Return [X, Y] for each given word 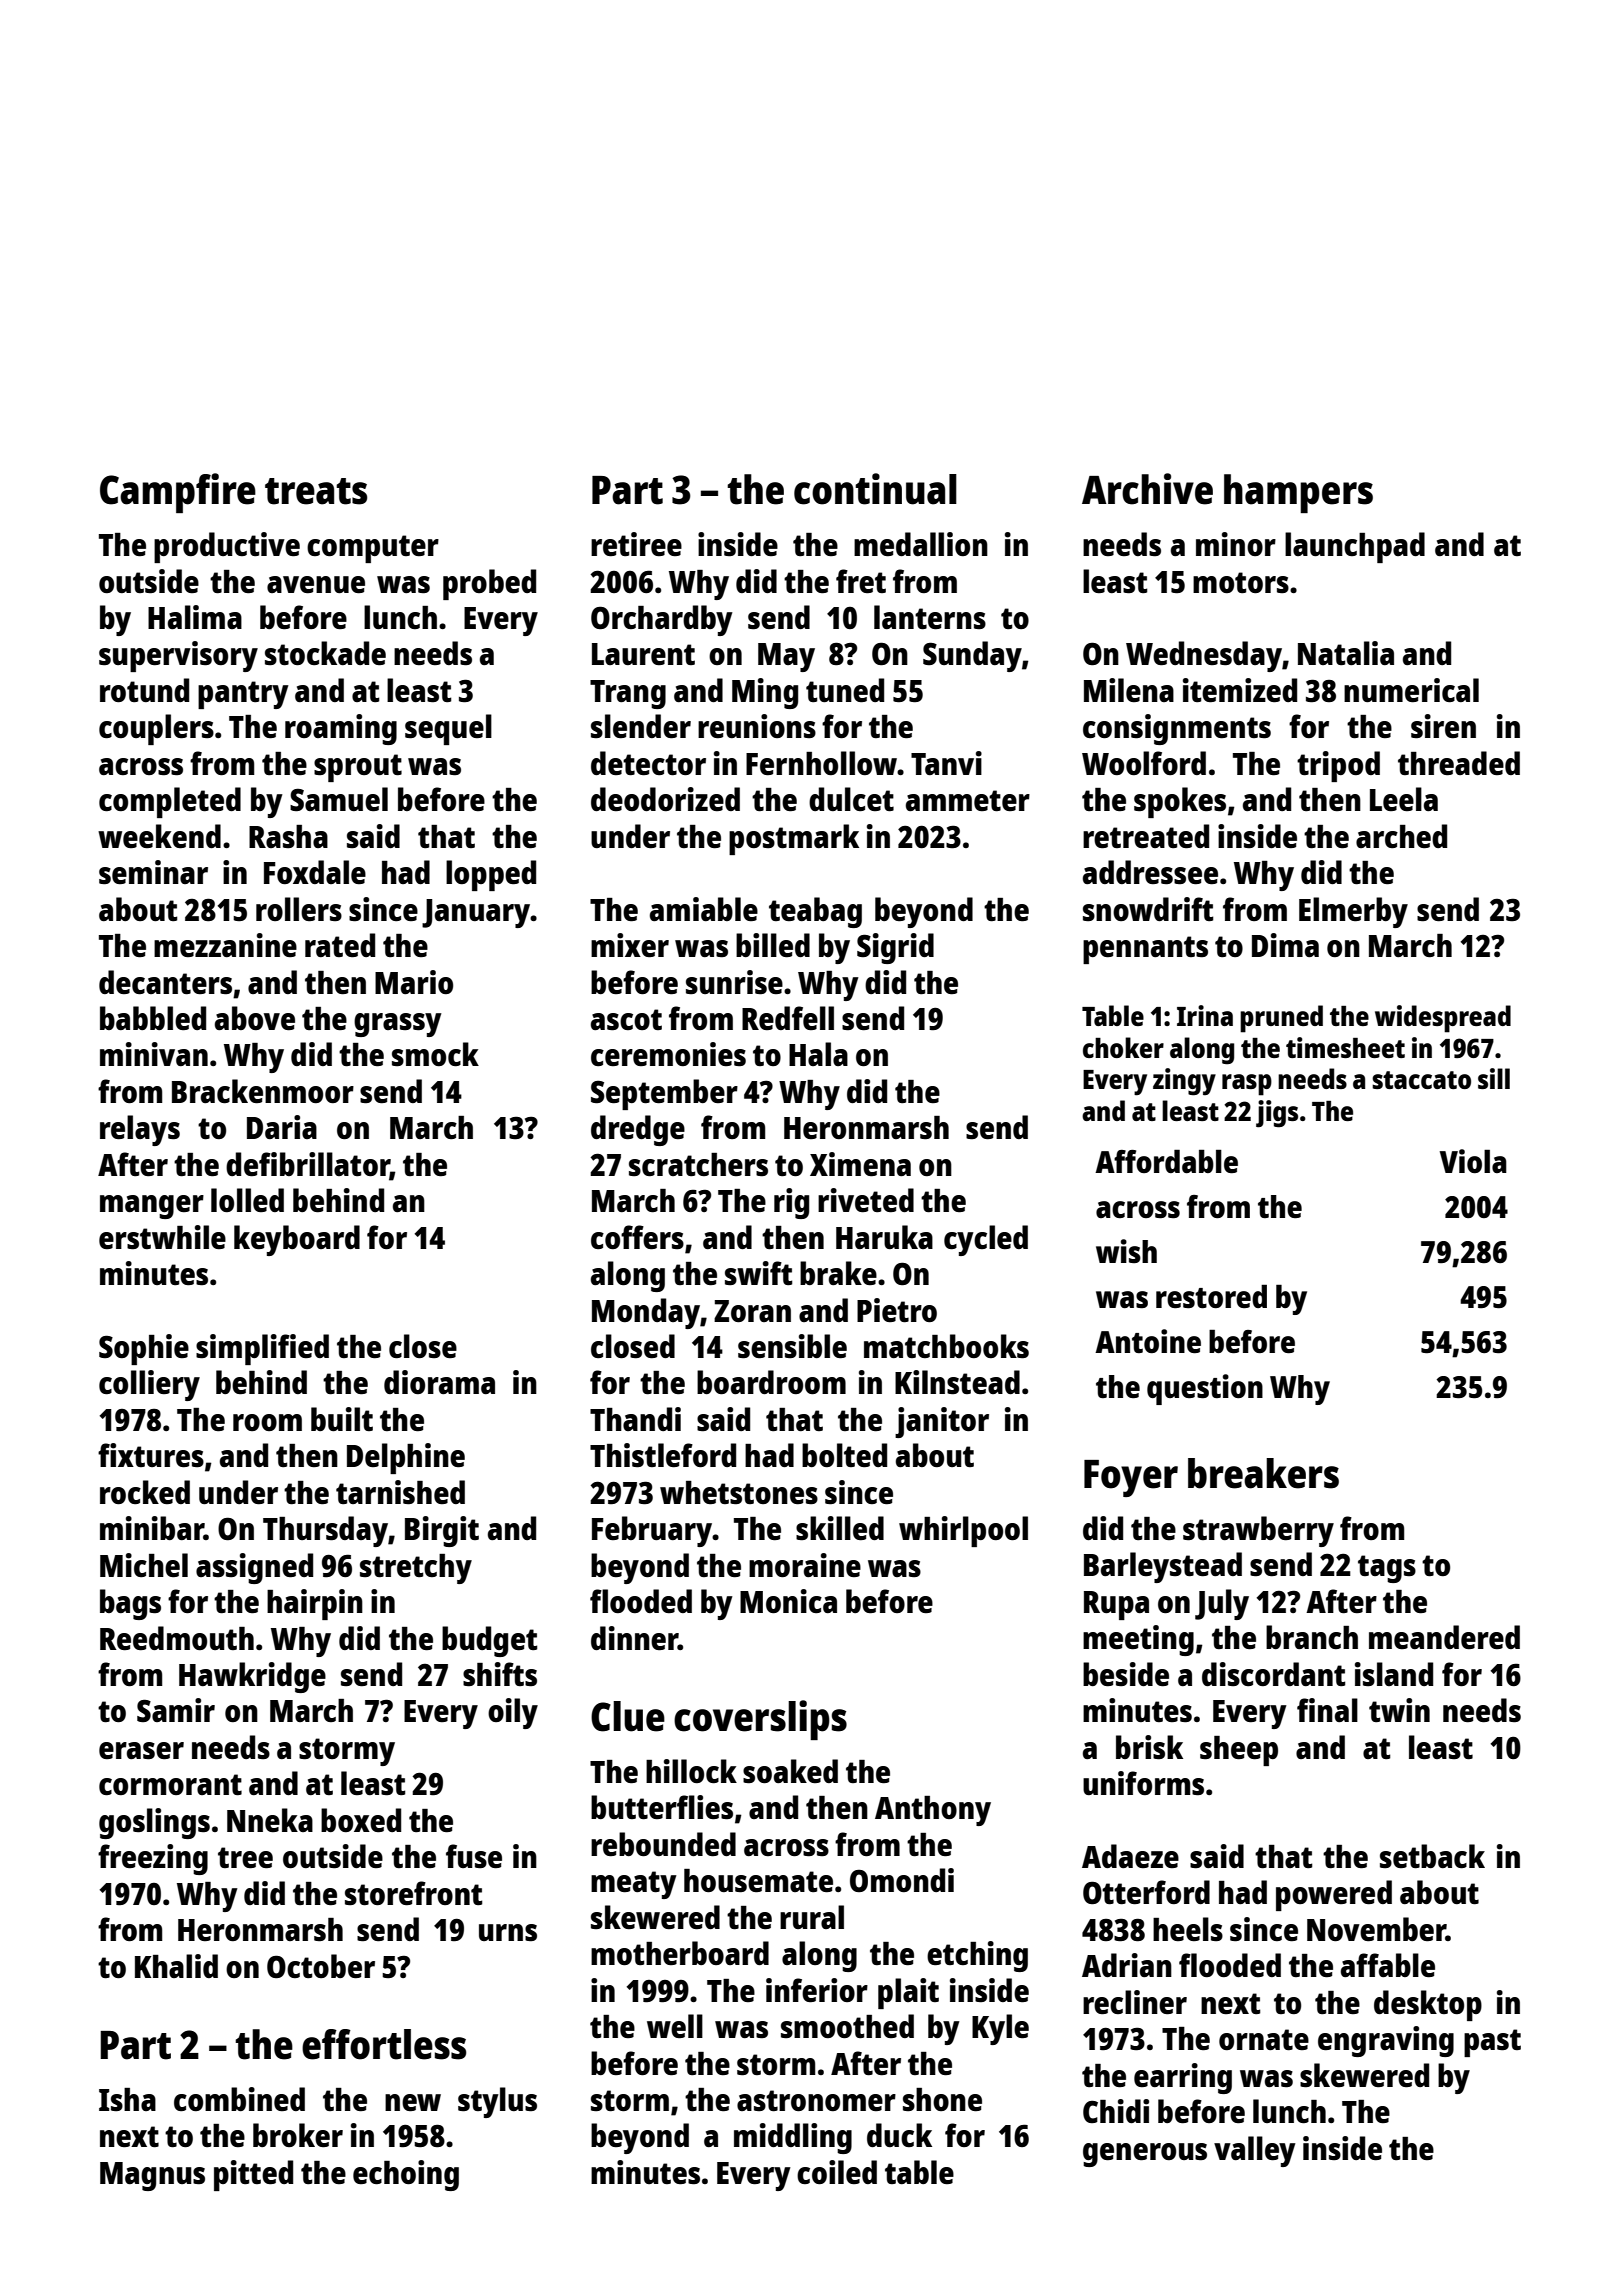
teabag [815, 912]
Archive [1147, 489]
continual [875, 489]
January [476, 913]
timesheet [1345, 1047]
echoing [406, 2175]
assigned [254, 1568]
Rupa [1116, 1605]
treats [316, 491]
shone [942, 2100]
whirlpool [963, 1531]
